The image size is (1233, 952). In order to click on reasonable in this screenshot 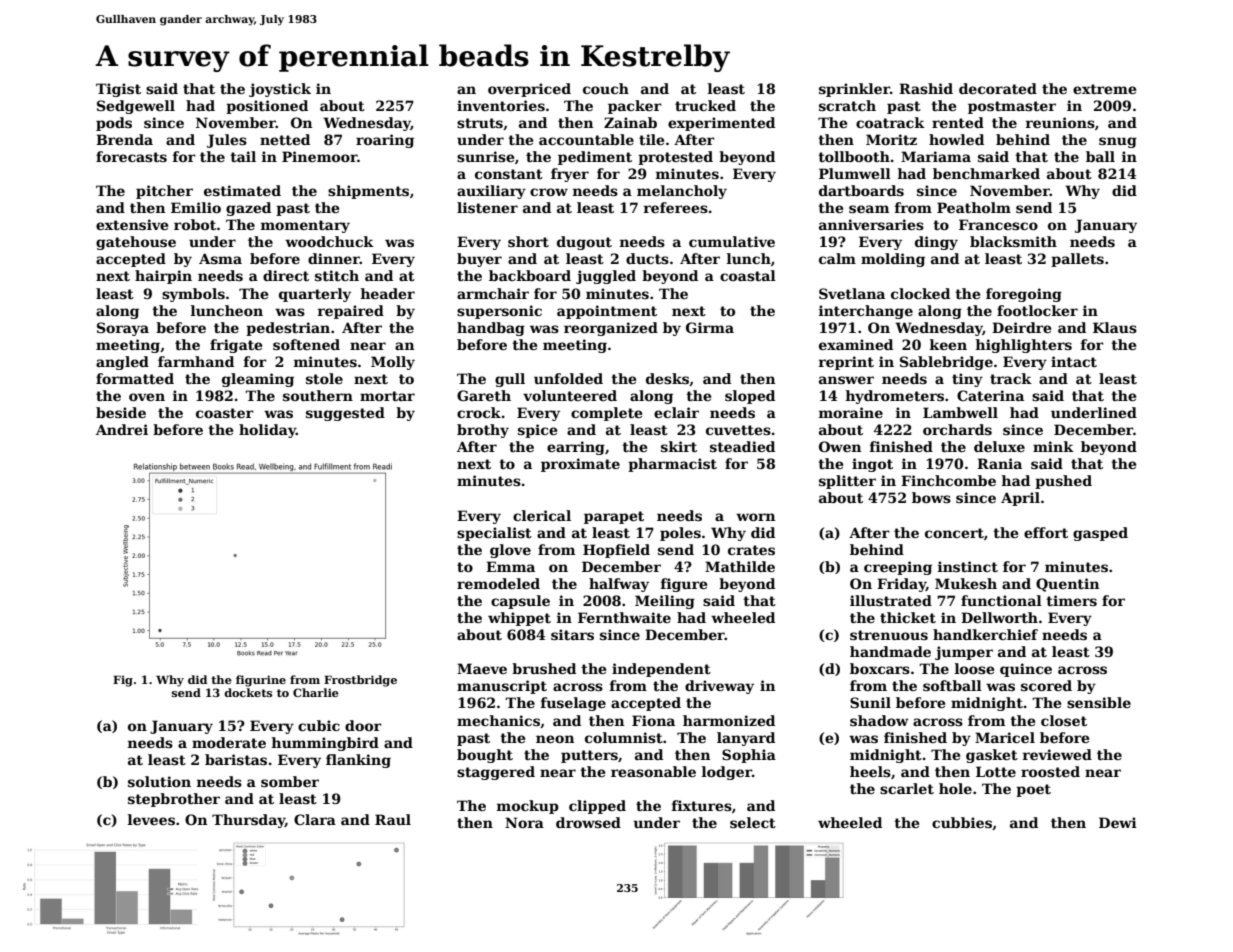, I will do `click(653, 771)`.
